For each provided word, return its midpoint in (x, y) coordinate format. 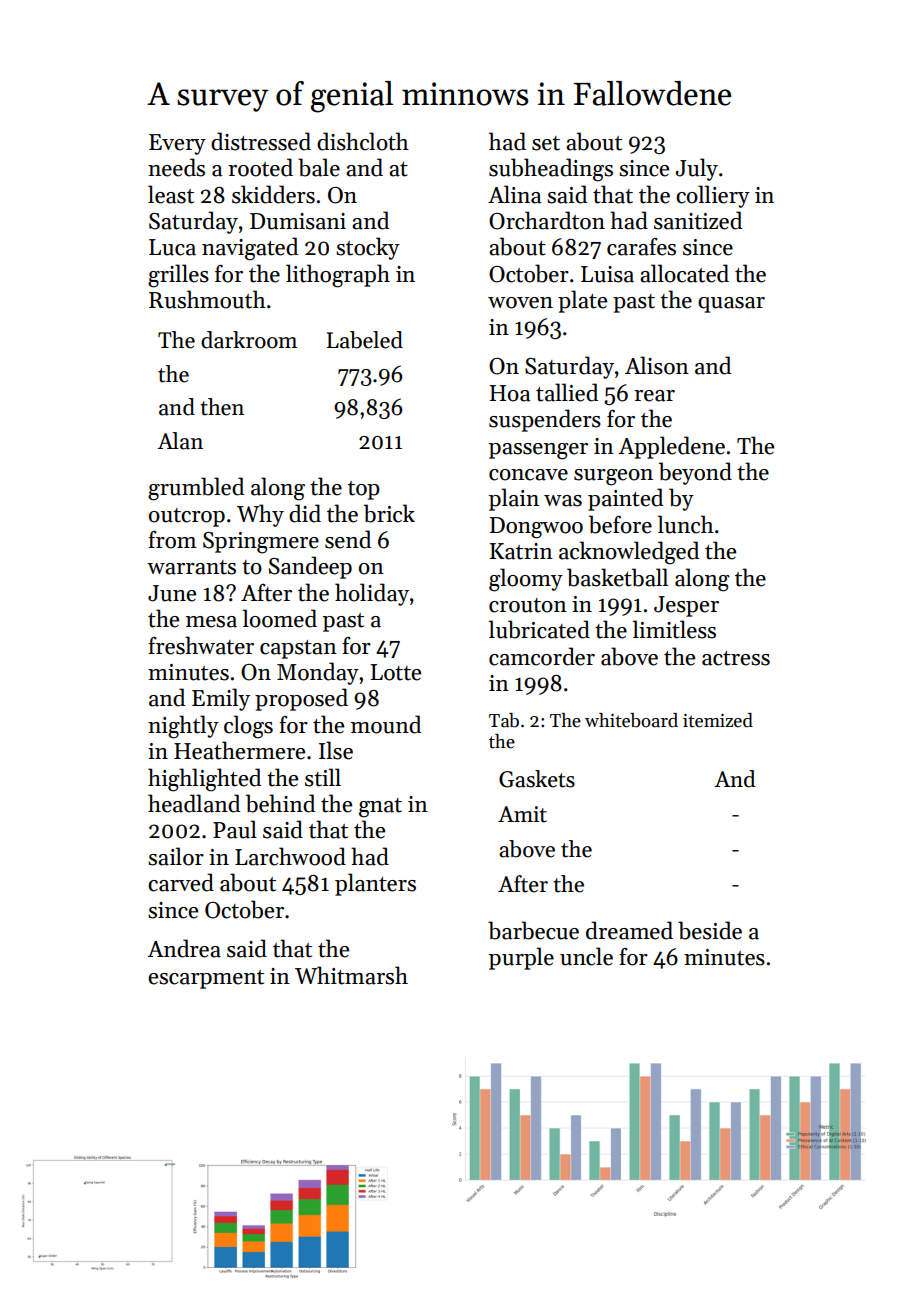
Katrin (521, 551)
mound (386, 724)
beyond (695, 473)
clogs (248, 727)
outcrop (187, 517)
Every (177, 144)
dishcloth (363, 141)
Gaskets (537, 779)
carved (181, 882)
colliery (713, 196)
